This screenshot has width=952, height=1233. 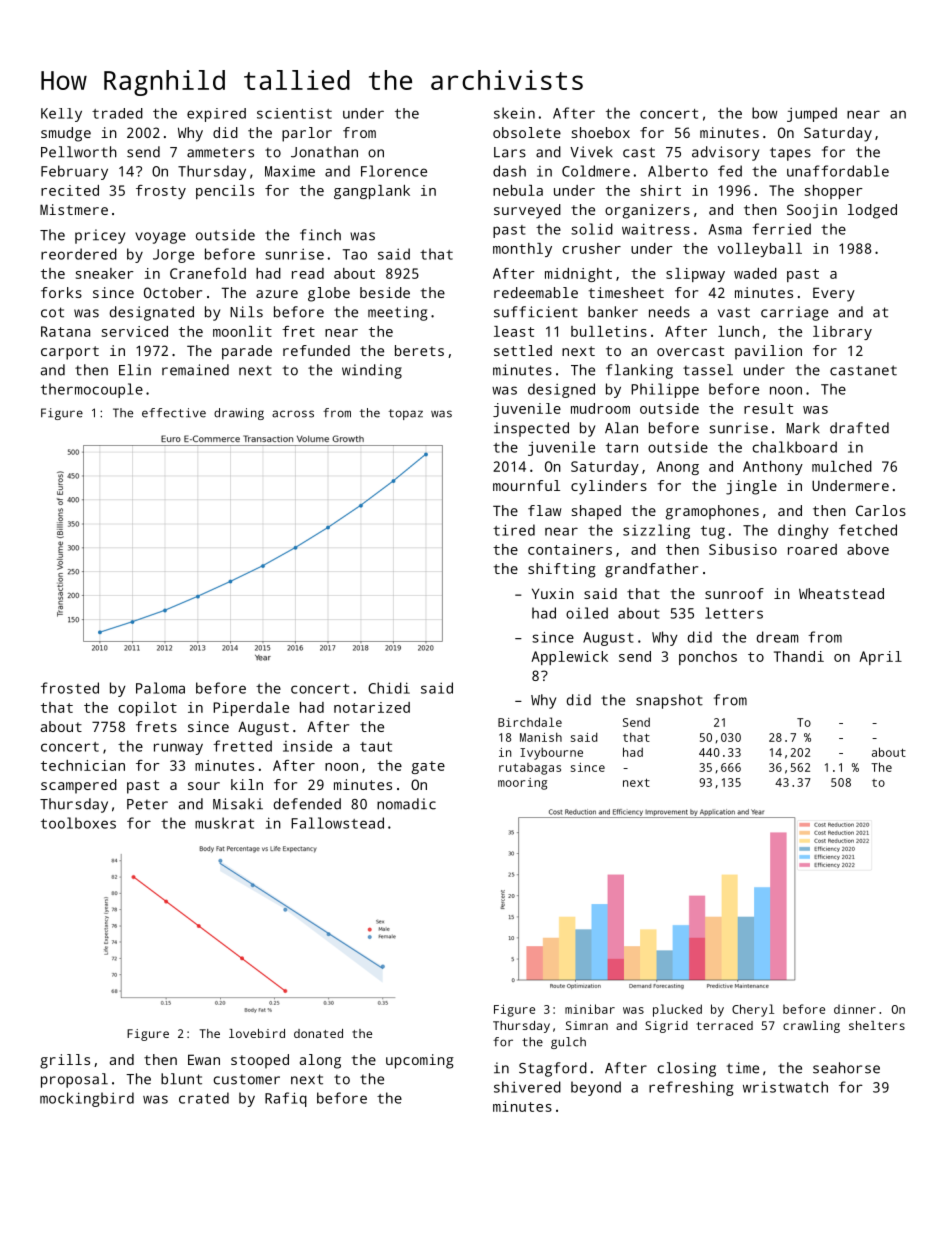 I want to click on Chidi, so click(x=389, y=688).
